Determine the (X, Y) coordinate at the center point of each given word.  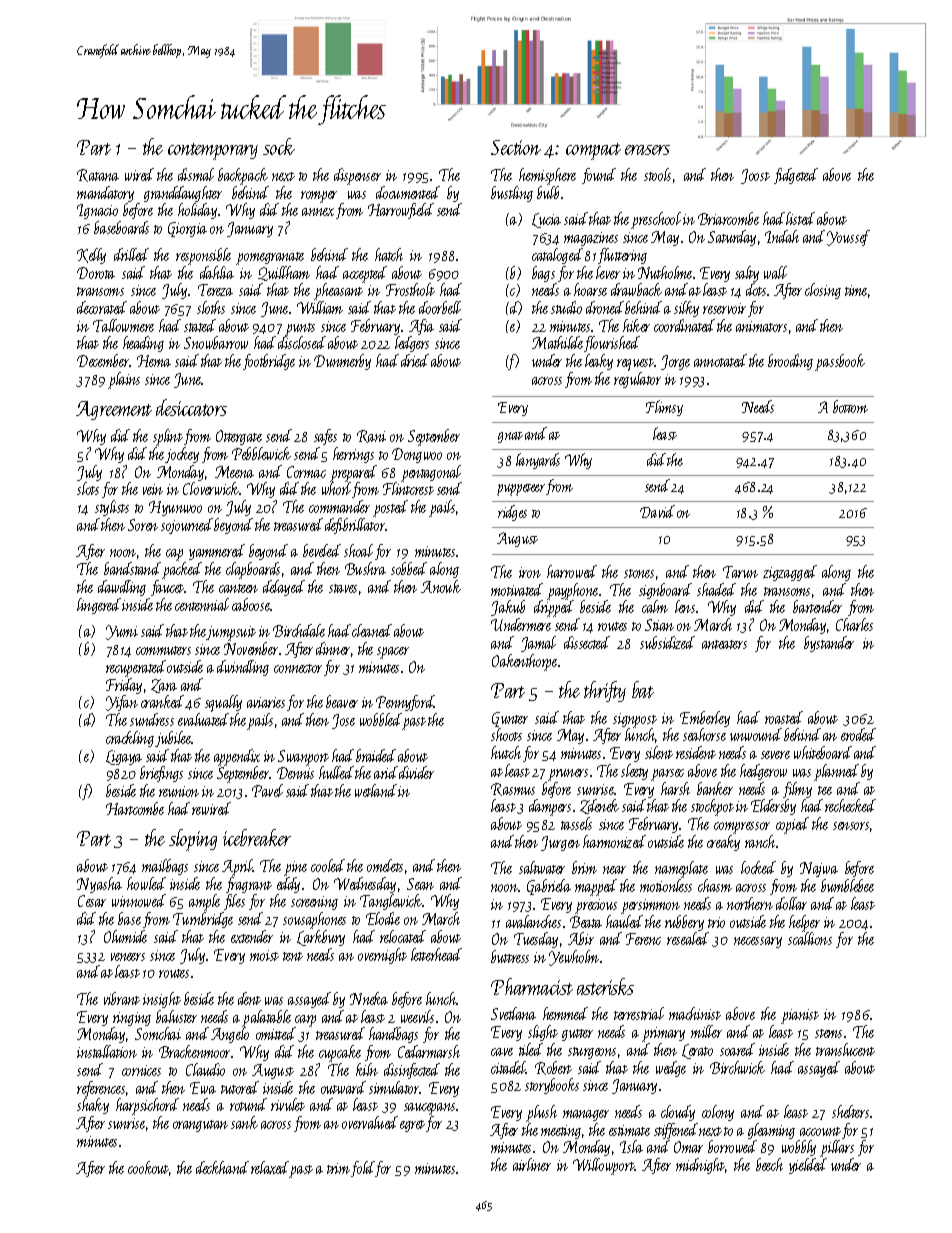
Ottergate (239, 437)
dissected (587, 642)
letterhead (436, 954)
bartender (817, 606)
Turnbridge (203, 920)
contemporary (213, 151)
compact (593, 151)
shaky (93, 1106)
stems (828, 1033)
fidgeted (796, 176)
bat (643, 689)
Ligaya (124, 757)
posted (390, 508)
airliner (532, 1164)
